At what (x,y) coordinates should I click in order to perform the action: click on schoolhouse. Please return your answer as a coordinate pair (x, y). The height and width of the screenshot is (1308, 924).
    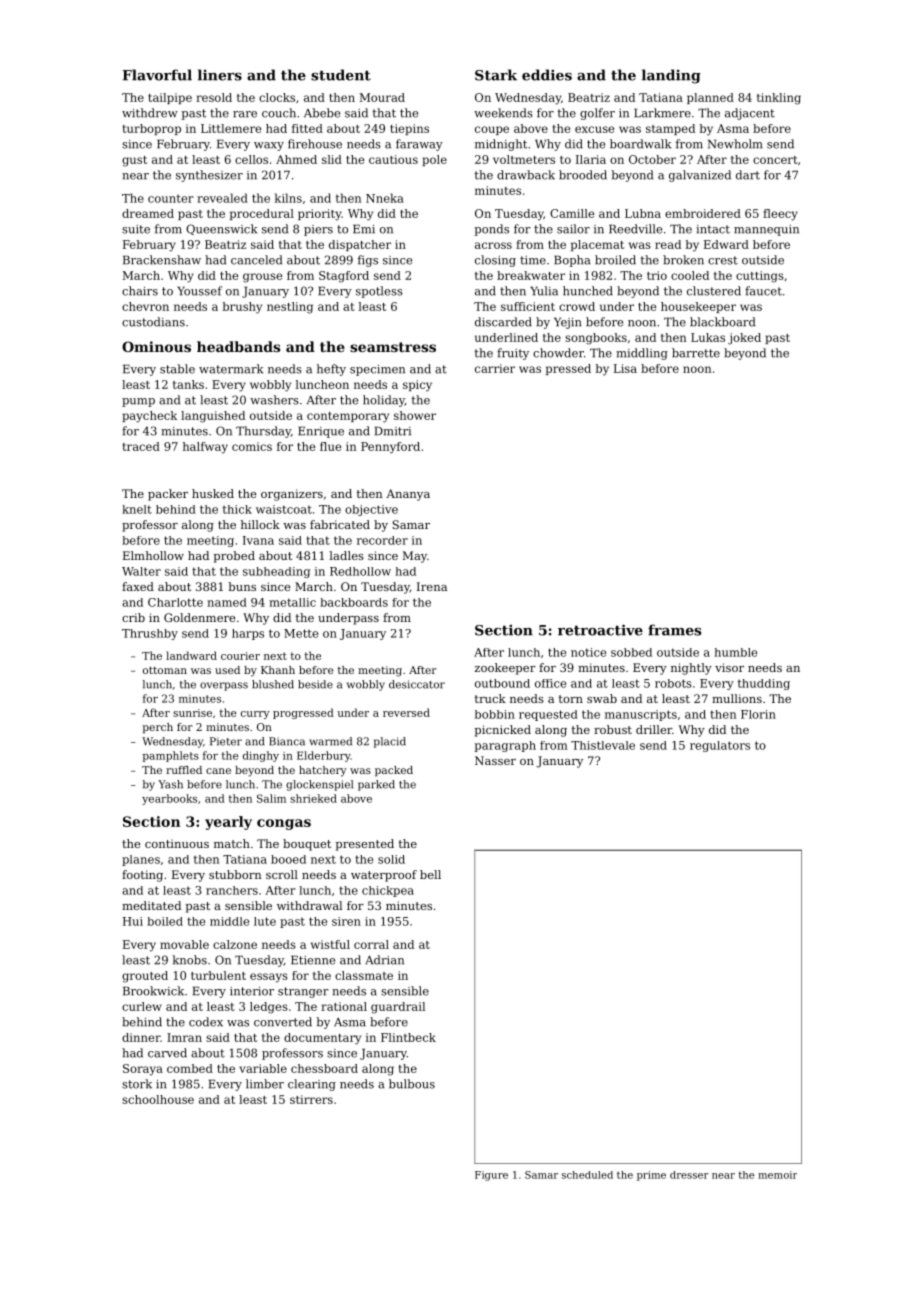
    Looking at the image, I should click on (158, 1099).
